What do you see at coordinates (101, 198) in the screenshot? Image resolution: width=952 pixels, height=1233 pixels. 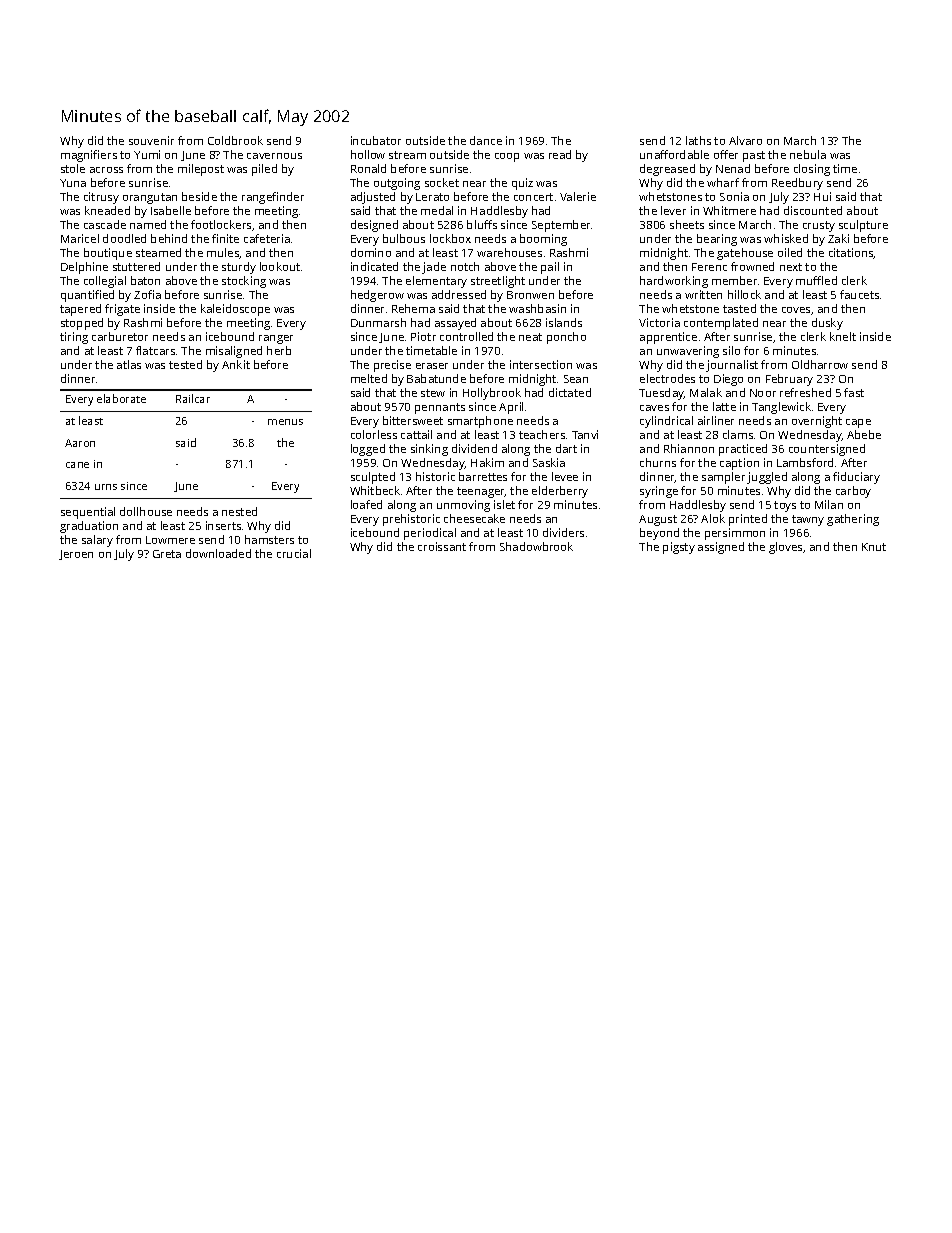 I see `citrusy` at bounding box center [101, 198].
